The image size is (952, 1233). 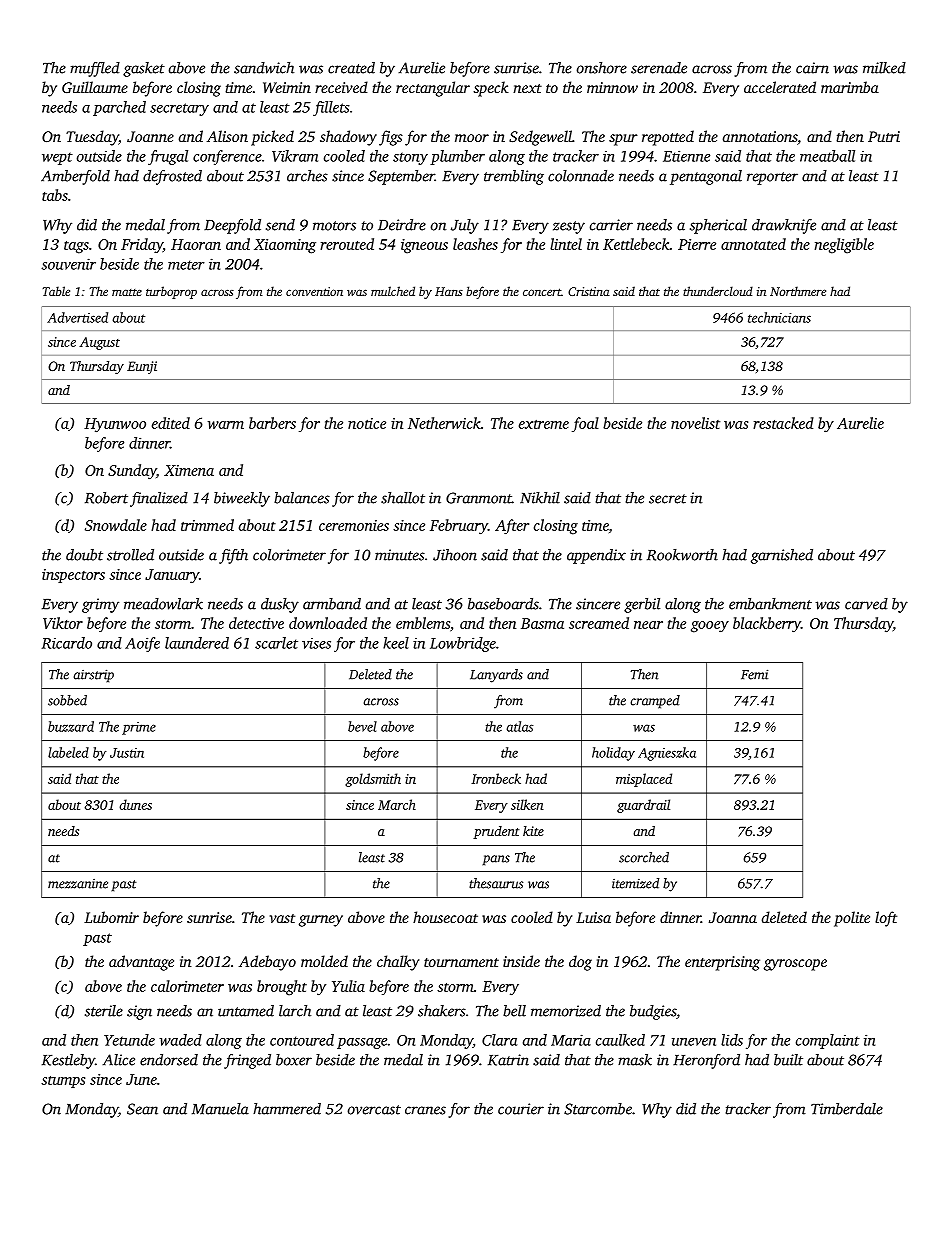 What do you see at coordinates (142, 1109) in the document?
I see `Sean` at bounding box center [142, 1109].
